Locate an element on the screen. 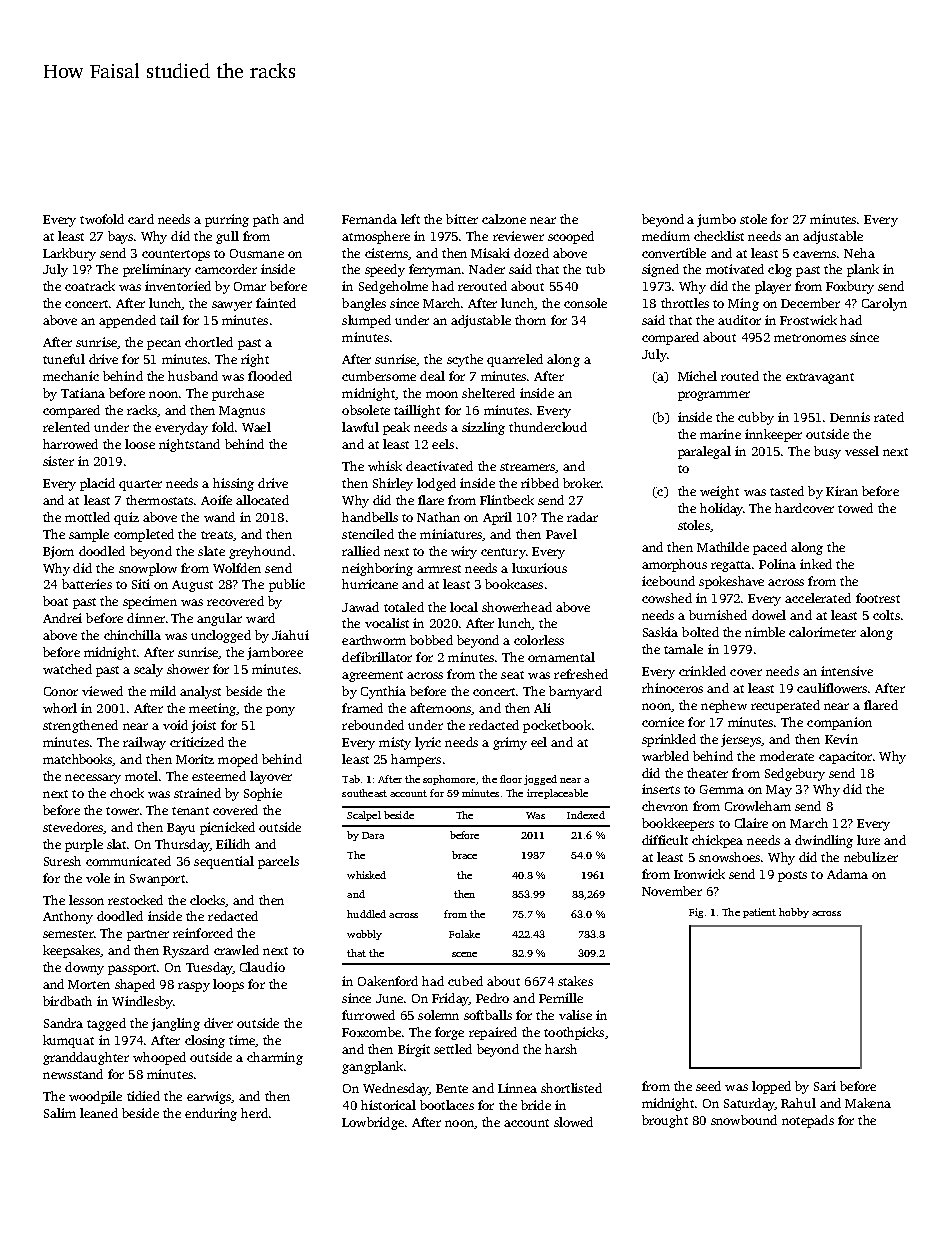  relented is located at coordinates (66, 427).
